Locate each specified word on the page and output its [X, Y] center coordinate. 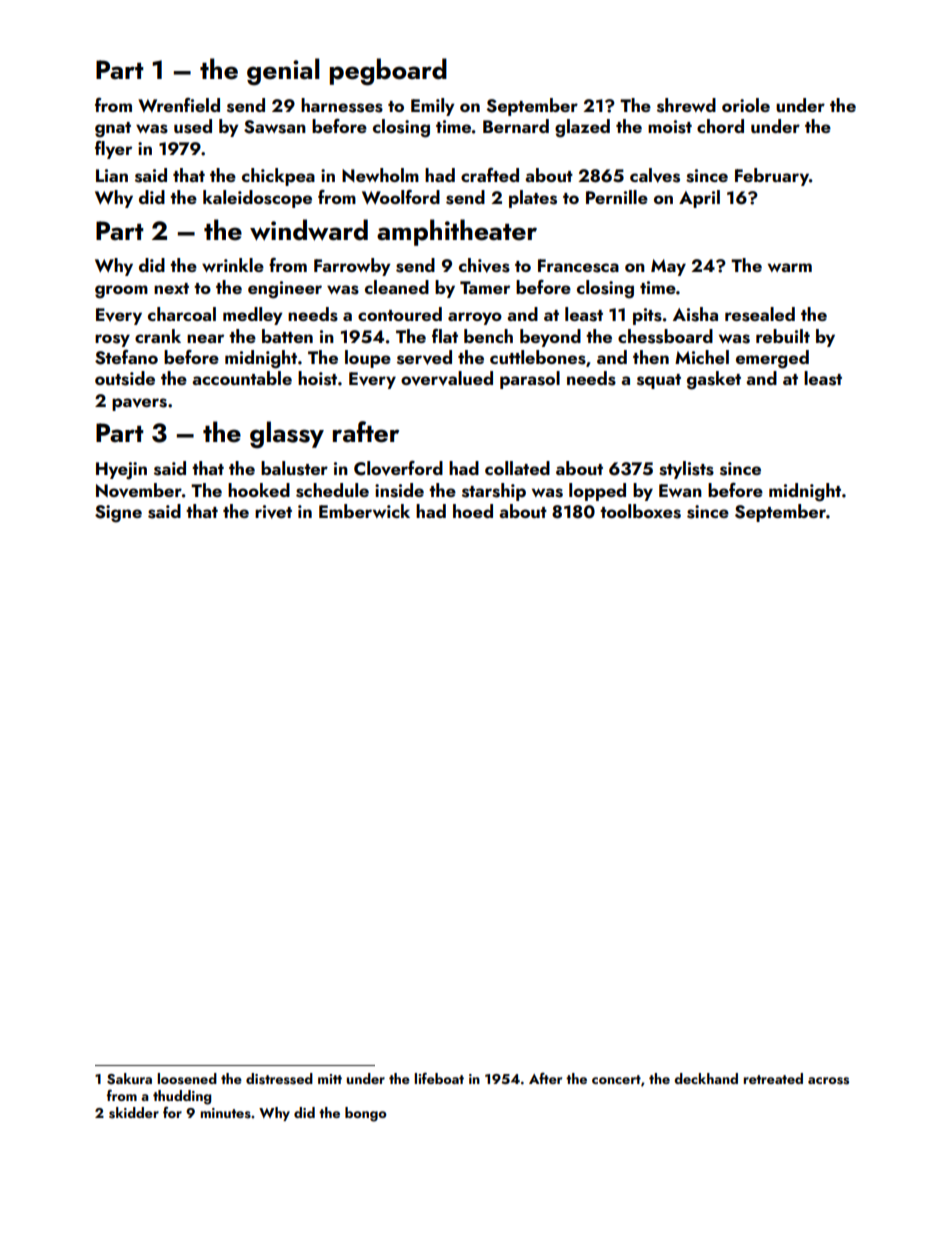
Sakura [129, 1079]
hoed [473, 511]
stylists [686, 470]
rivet [273, 512]
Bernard [516, 126]
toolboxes [640, 511]
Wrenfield [179, 105]
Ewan [680, 490]
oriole [746, 105]
